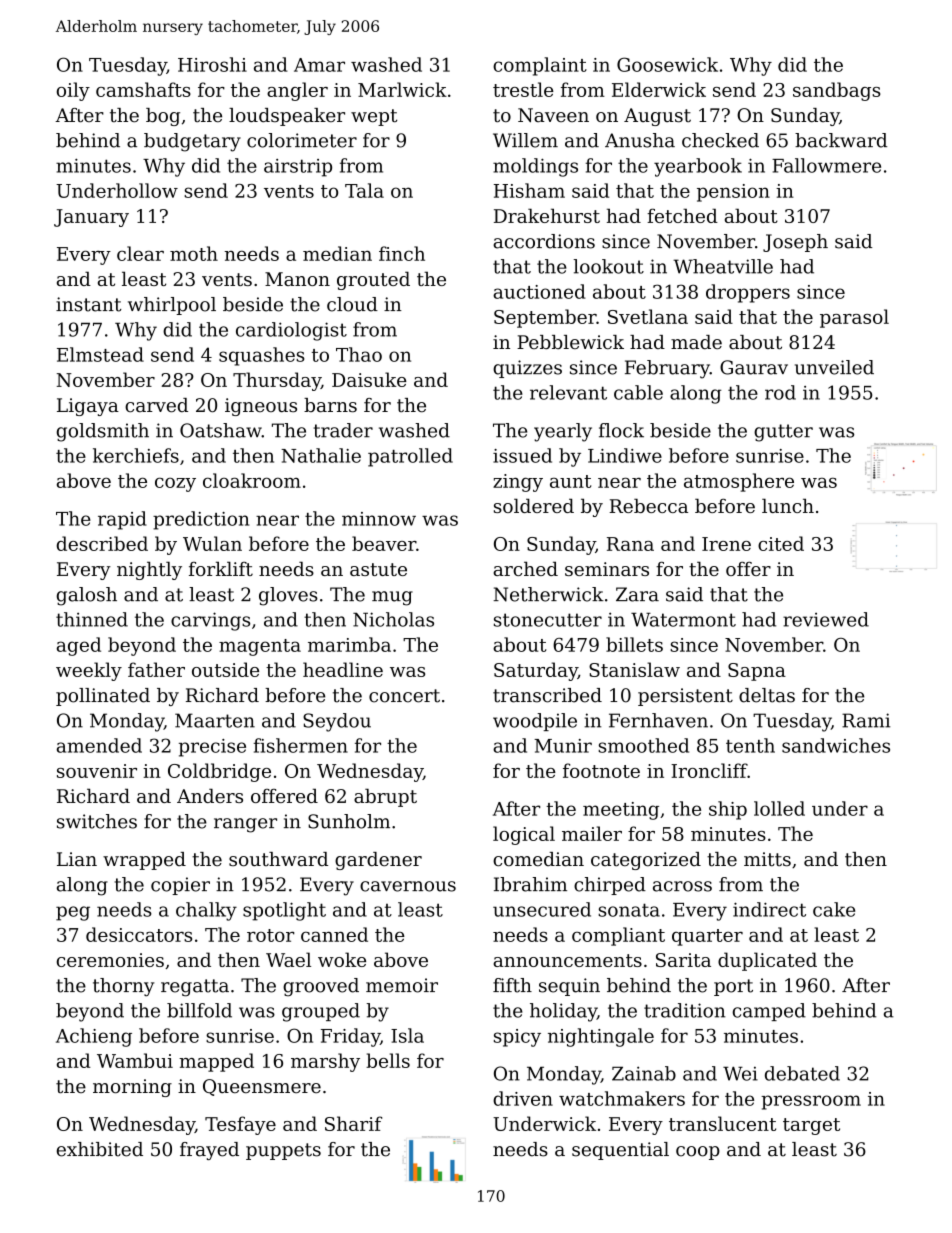 This screenshot has width=952, height=1233. Describe the element at coordinates (767, 961) in the screenshot. I see `duplicated` at that location.
